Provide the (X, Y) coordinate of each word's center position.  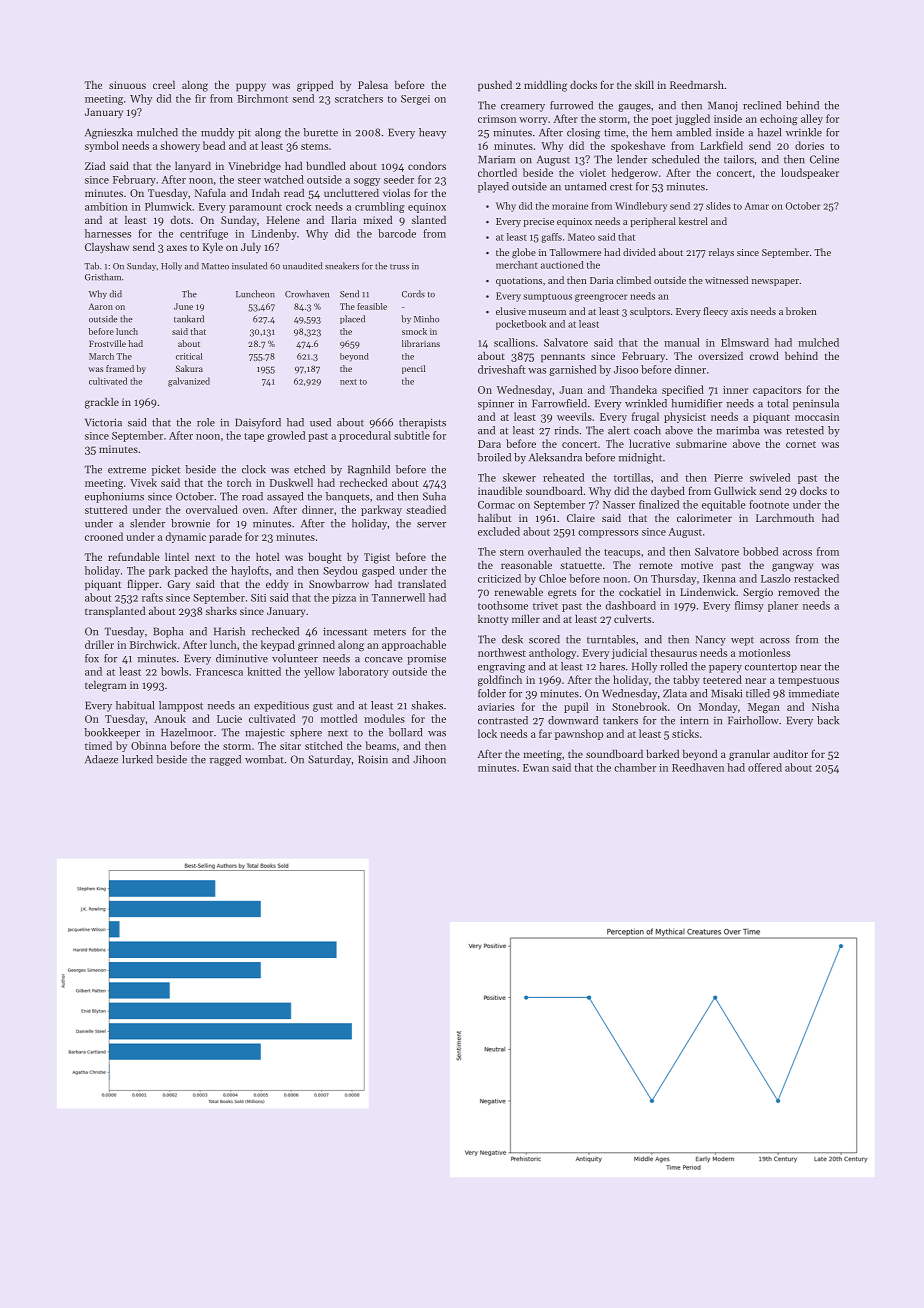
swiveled (770, 477)
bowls (174, 671)
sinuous (127, 85)
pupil (576, 707)
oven (254, 511)
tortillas (632, 477)
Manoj (722, 106)
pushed (495, 86)
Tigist (377, 558)
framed (120, 368)
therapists (422, 423)
